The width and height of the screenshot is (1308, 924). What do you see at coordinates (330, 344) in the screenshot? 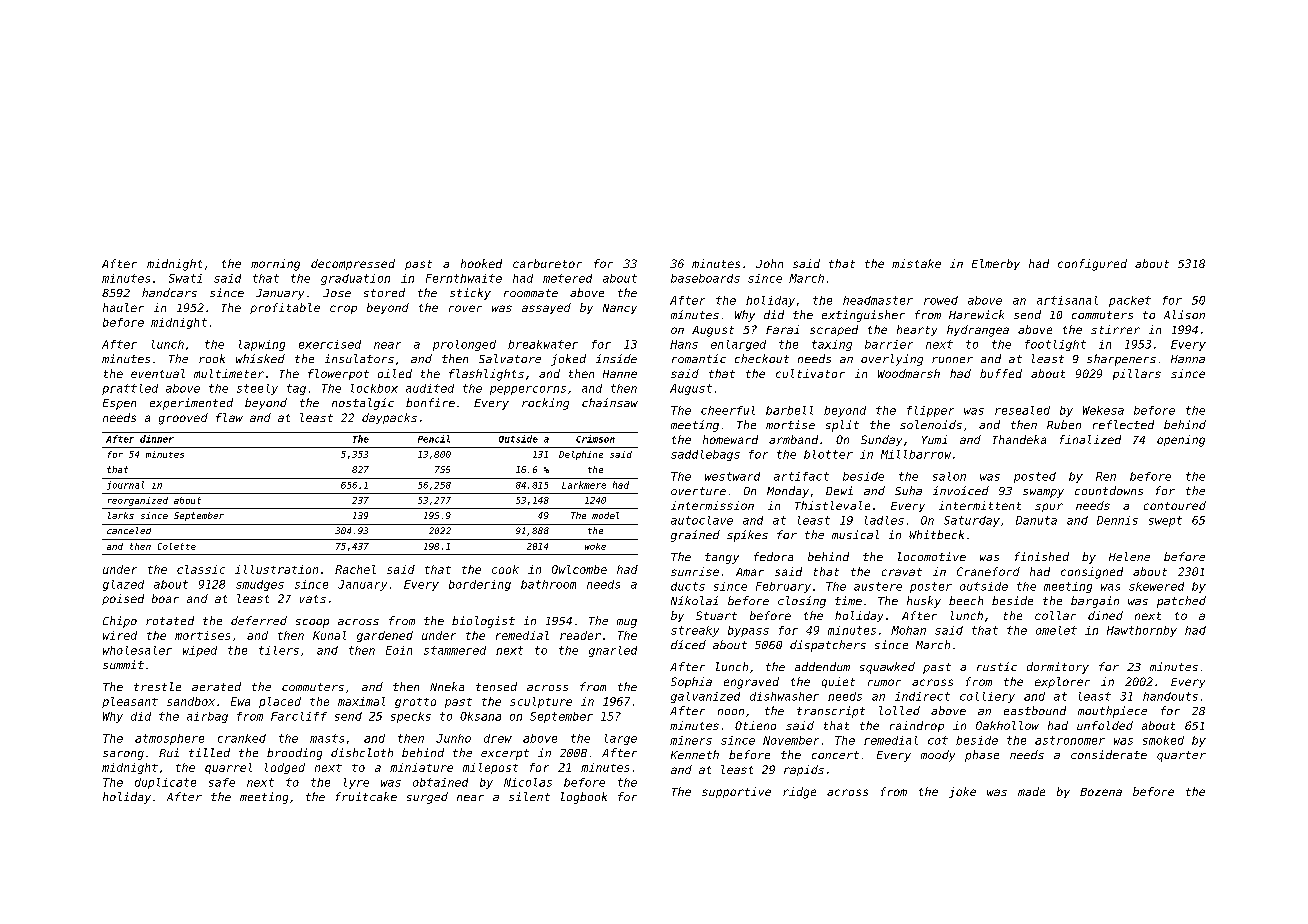
I see `exercised` at bounding box center [330, 344].
